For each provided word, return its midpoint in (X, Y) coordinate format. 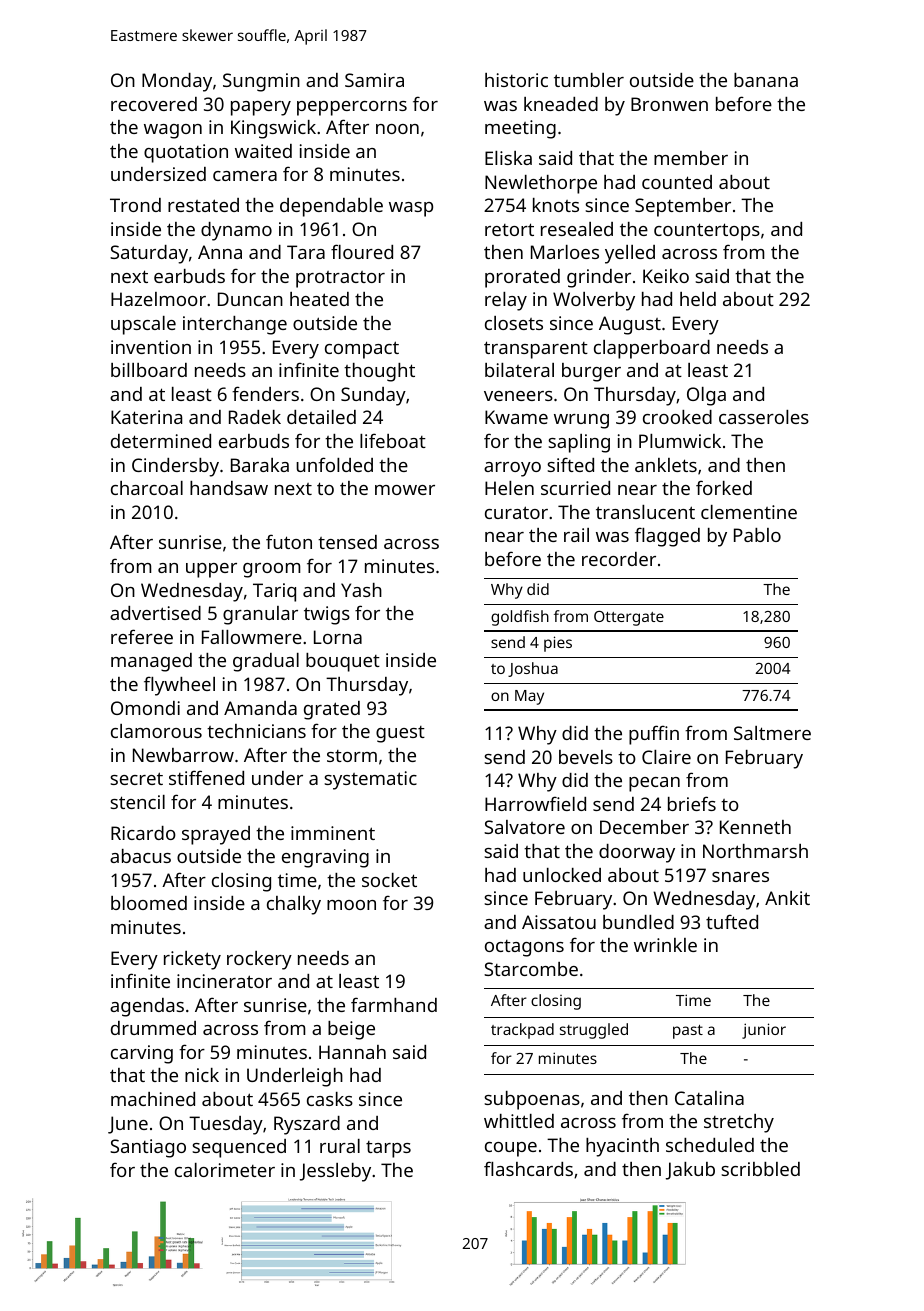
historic (516, 80)
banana (766, 80)
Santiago (148, 1148)
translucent (645, 512)
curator (516, 512)
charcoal (147, 488)
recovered (154, 104)
